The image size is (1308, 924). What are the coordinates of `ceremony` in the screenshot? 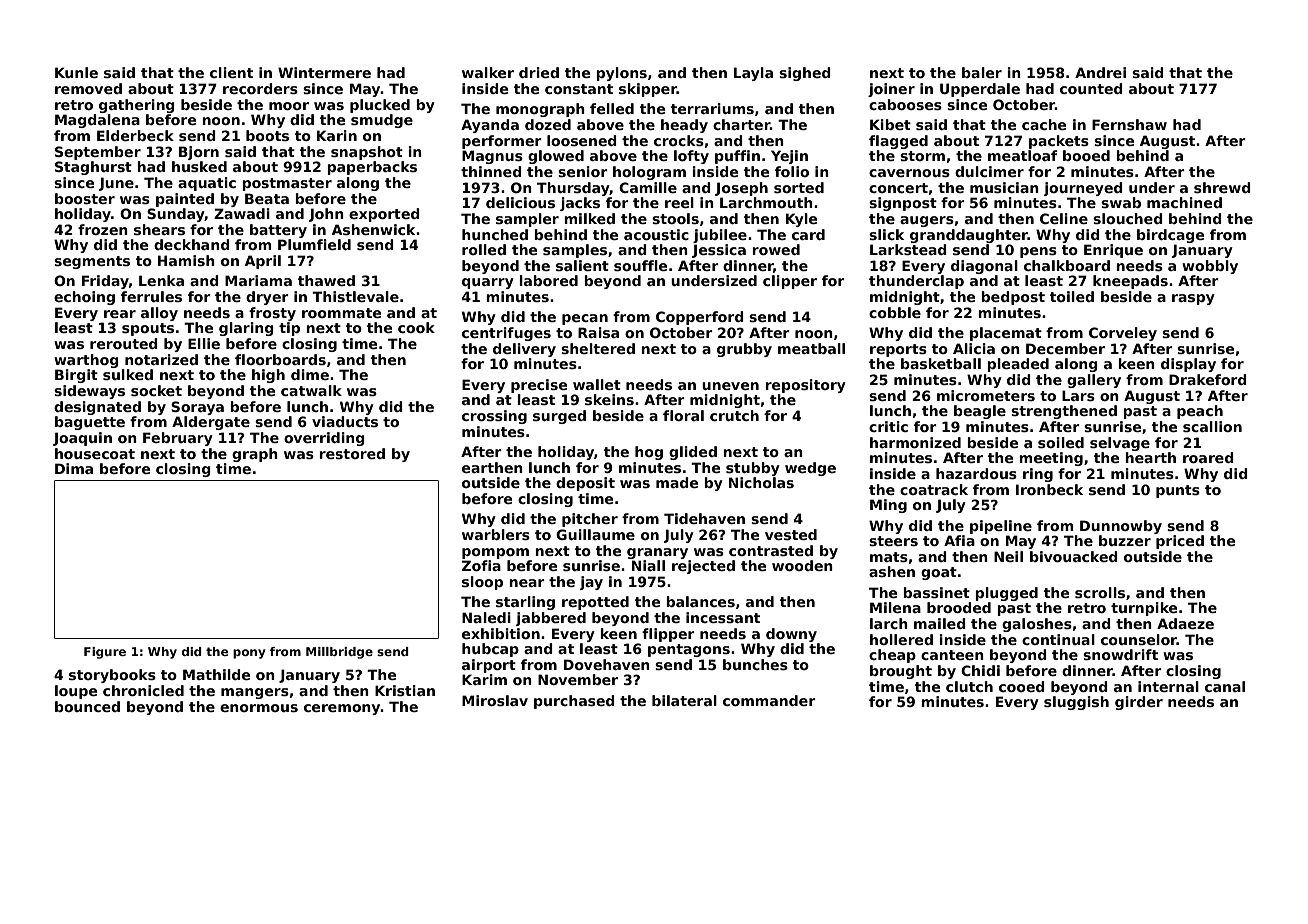 It's located at (342, 709).
